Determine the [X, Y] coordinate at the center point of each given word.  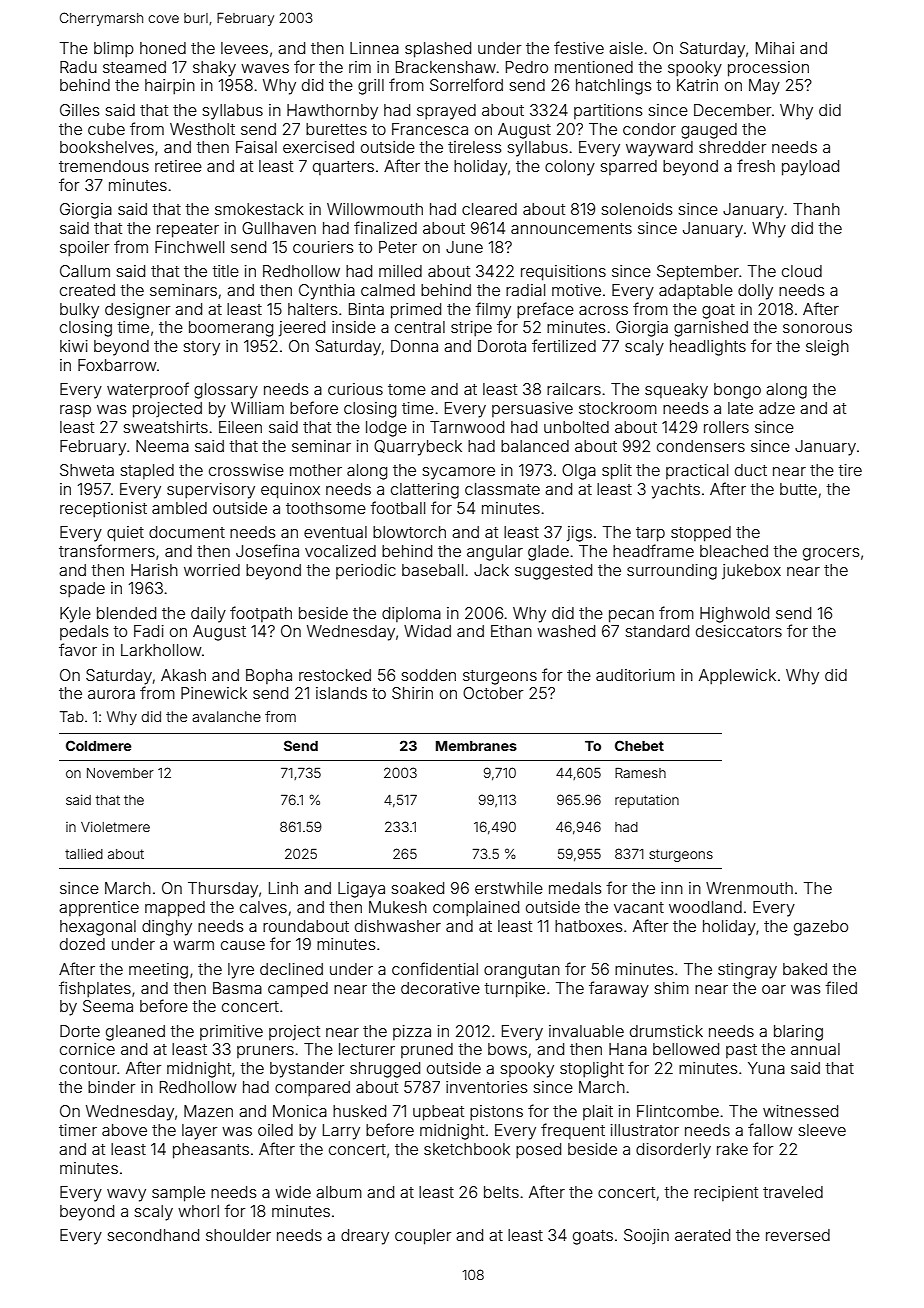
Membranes [476, 746]
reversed [798, 1235]
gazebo [821, 928]
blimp [114, 50]
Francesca [430, 129]
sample [178, 1194]
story [201, 348]
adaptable [696, 292]
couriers [323, 247]
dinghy [167, 928]
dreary [365, 1237]
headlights [708, 348]
